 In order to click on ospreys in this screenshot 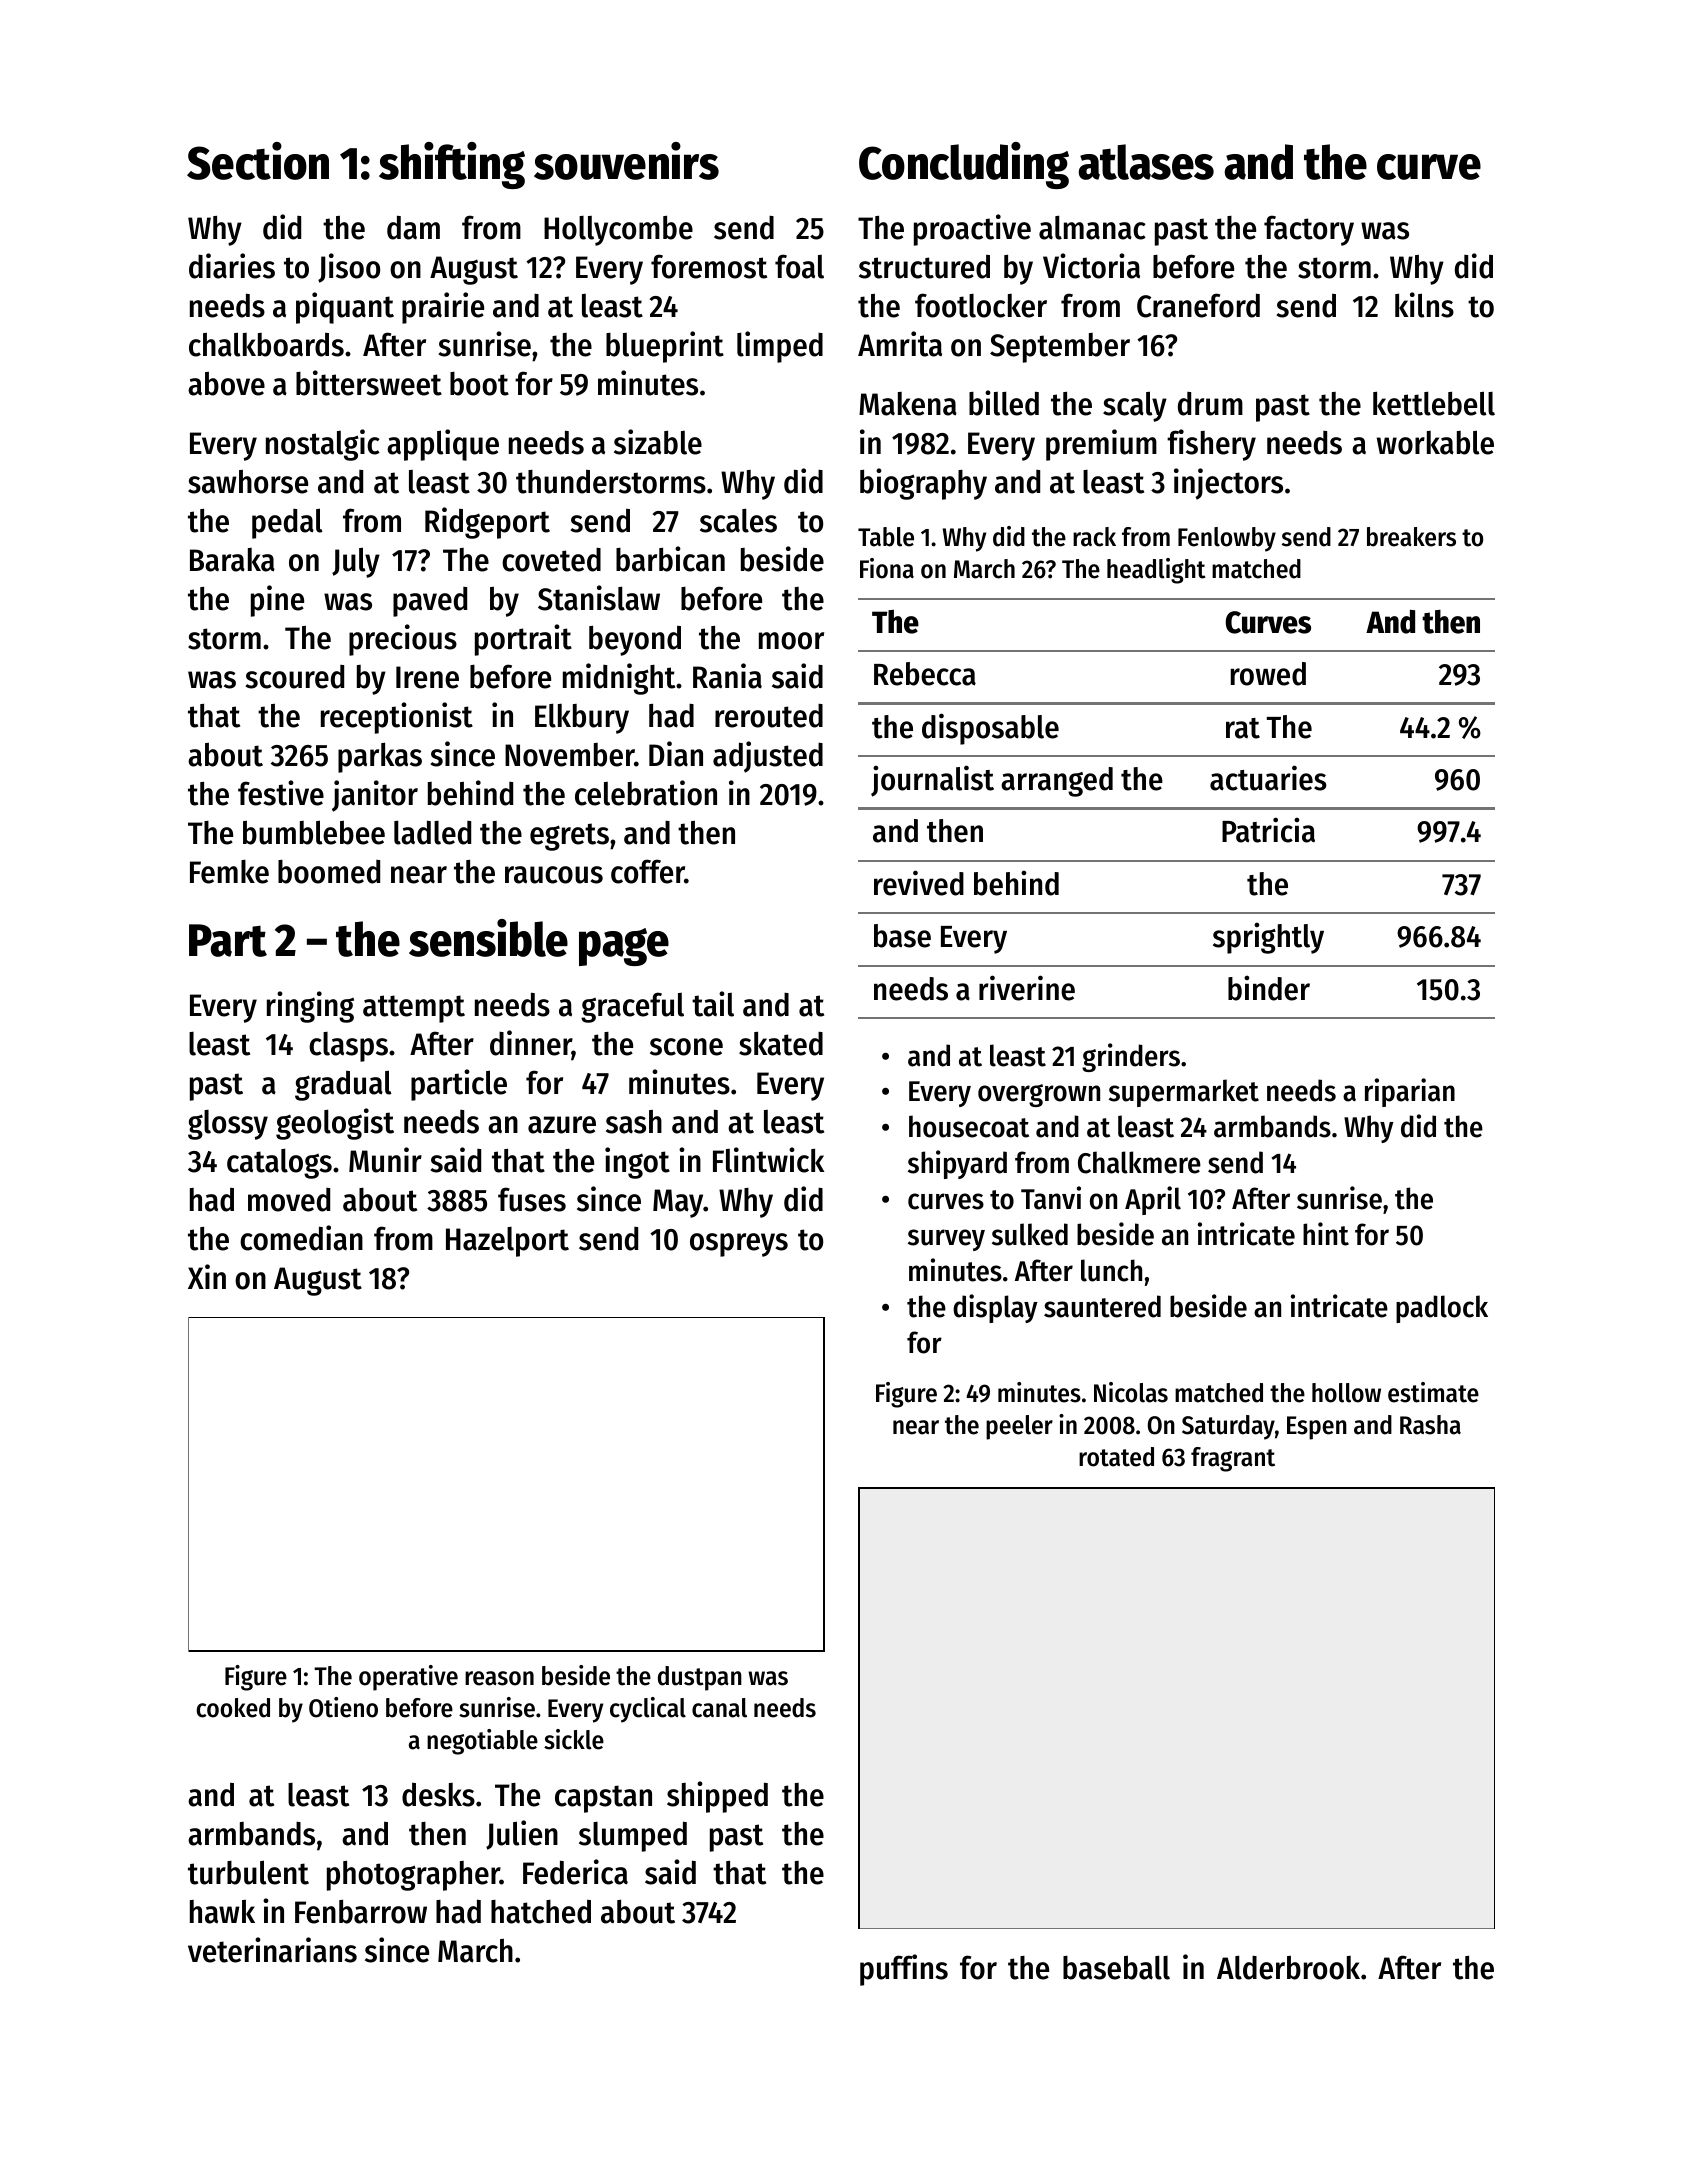, I will do `click(739, 1245)`.
